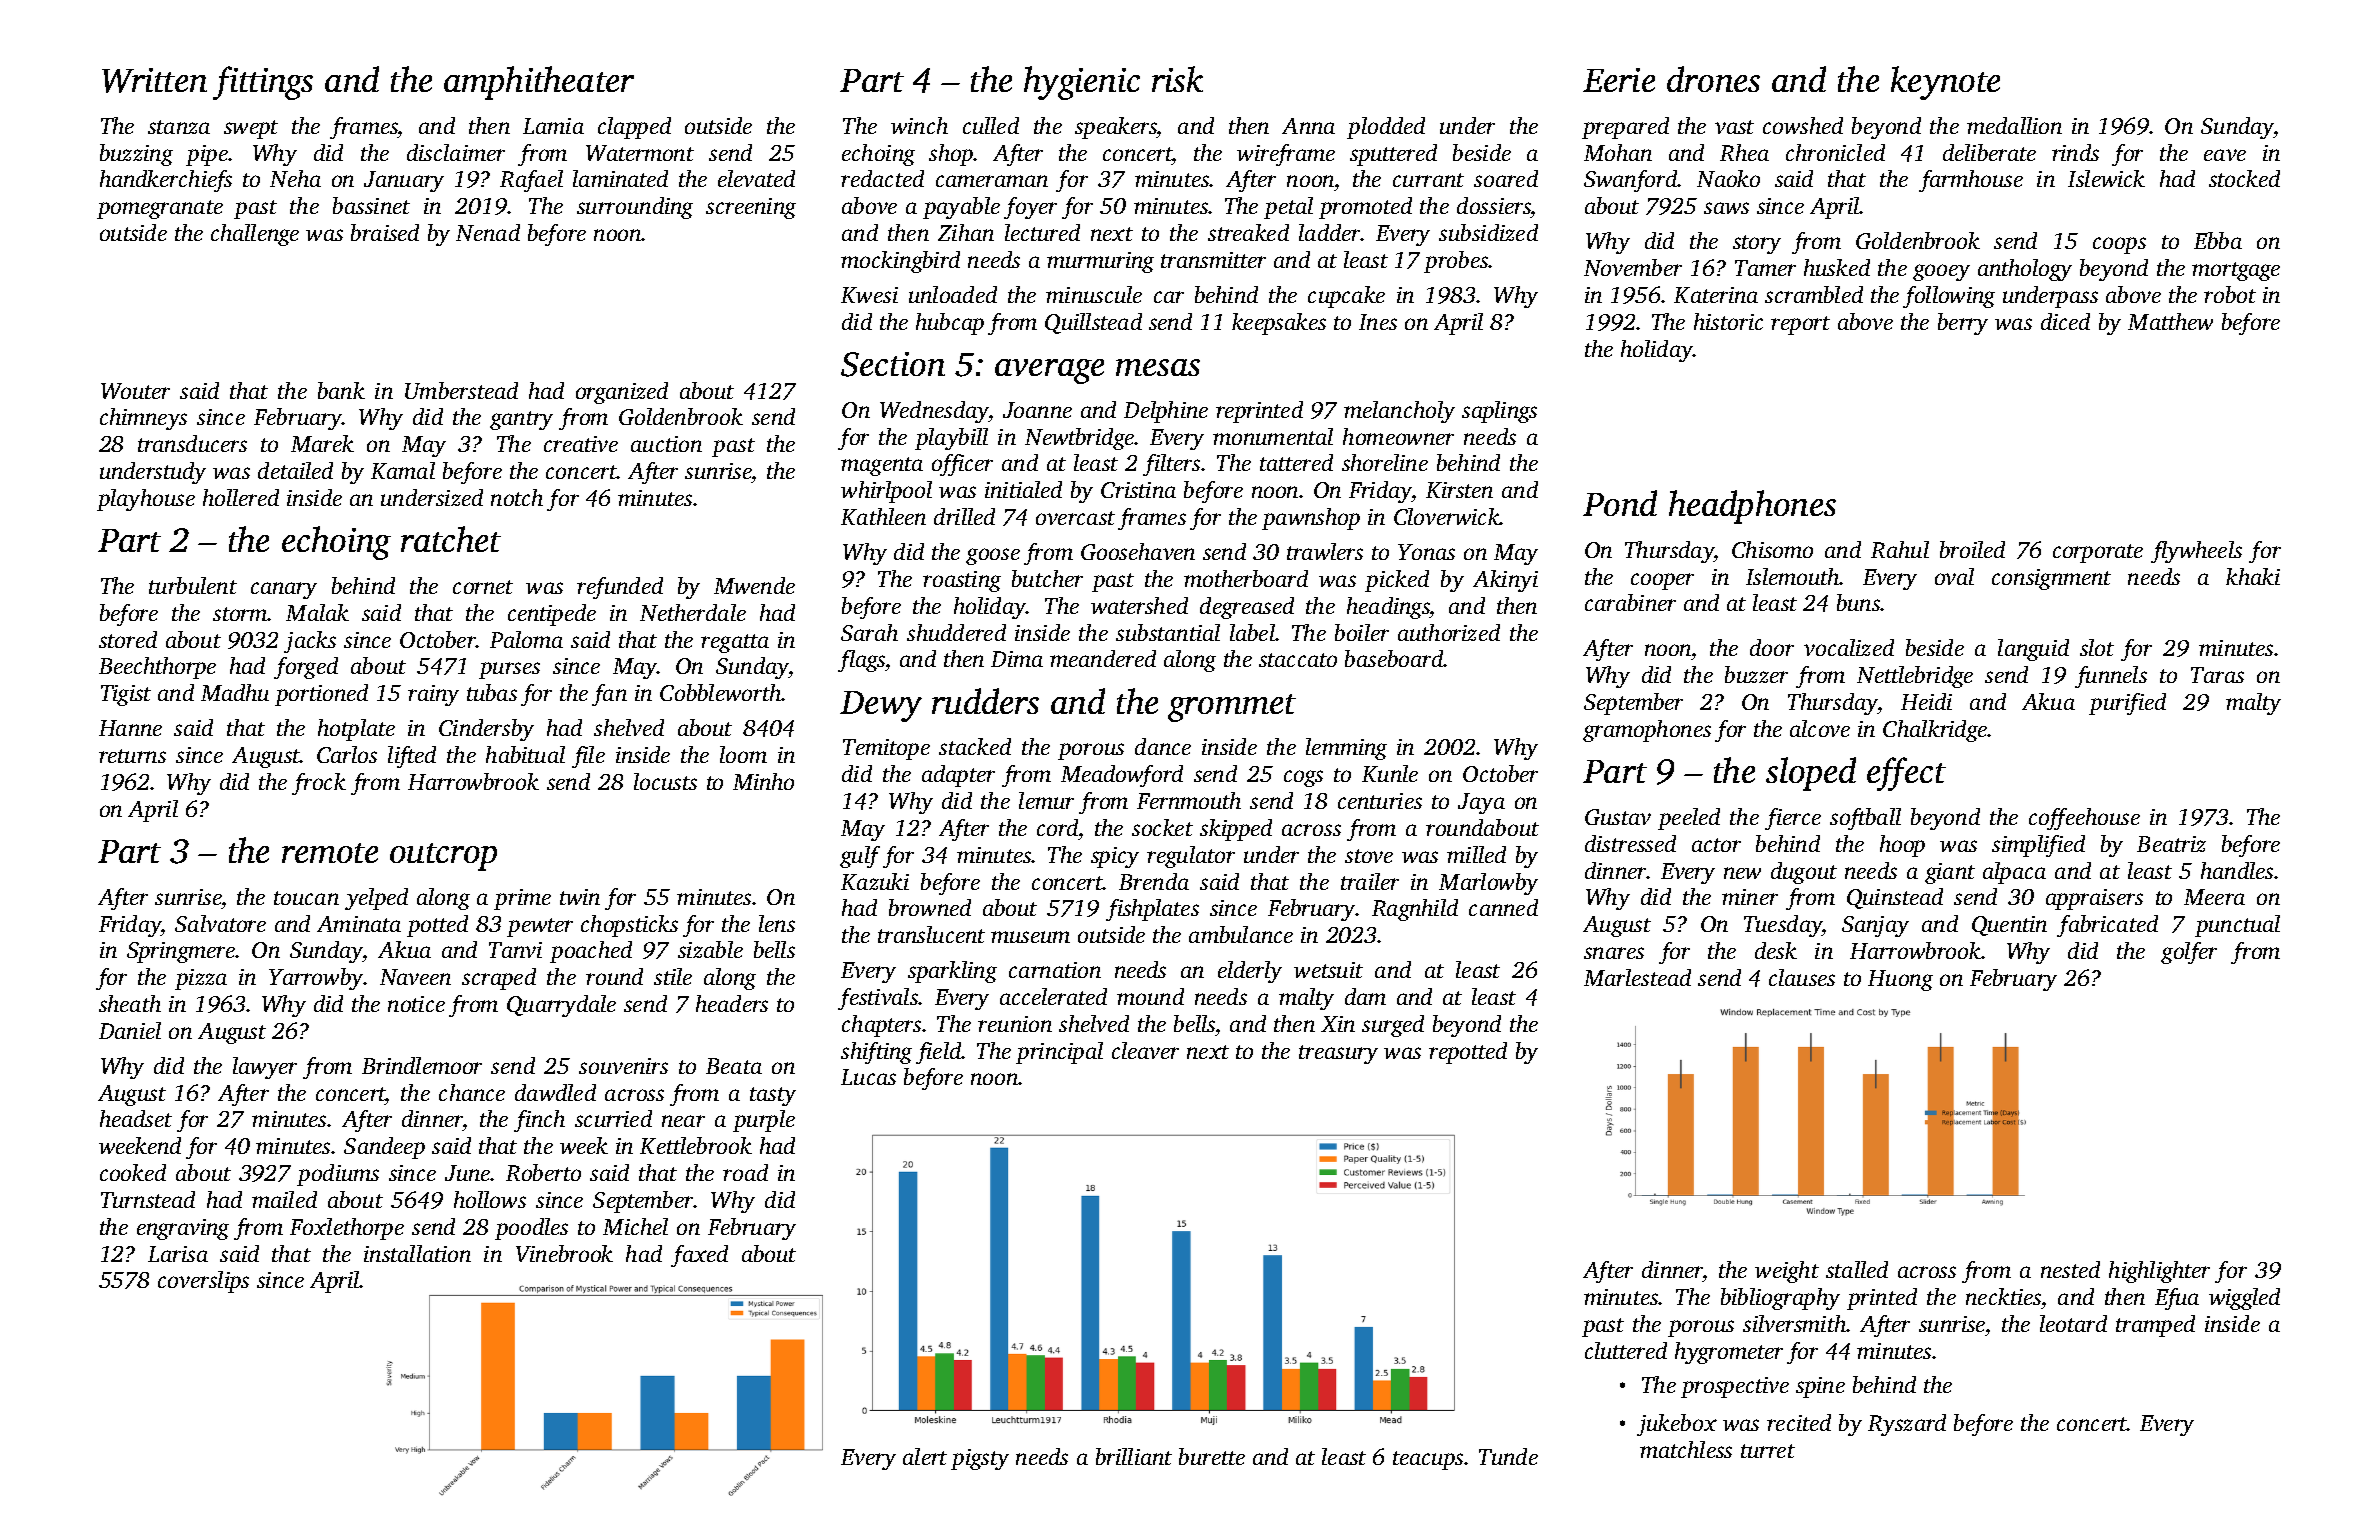 This image has height=1540, width=2380. Describe the element at coordinates (1713, 79) in the image. I see `drones` at that location.
